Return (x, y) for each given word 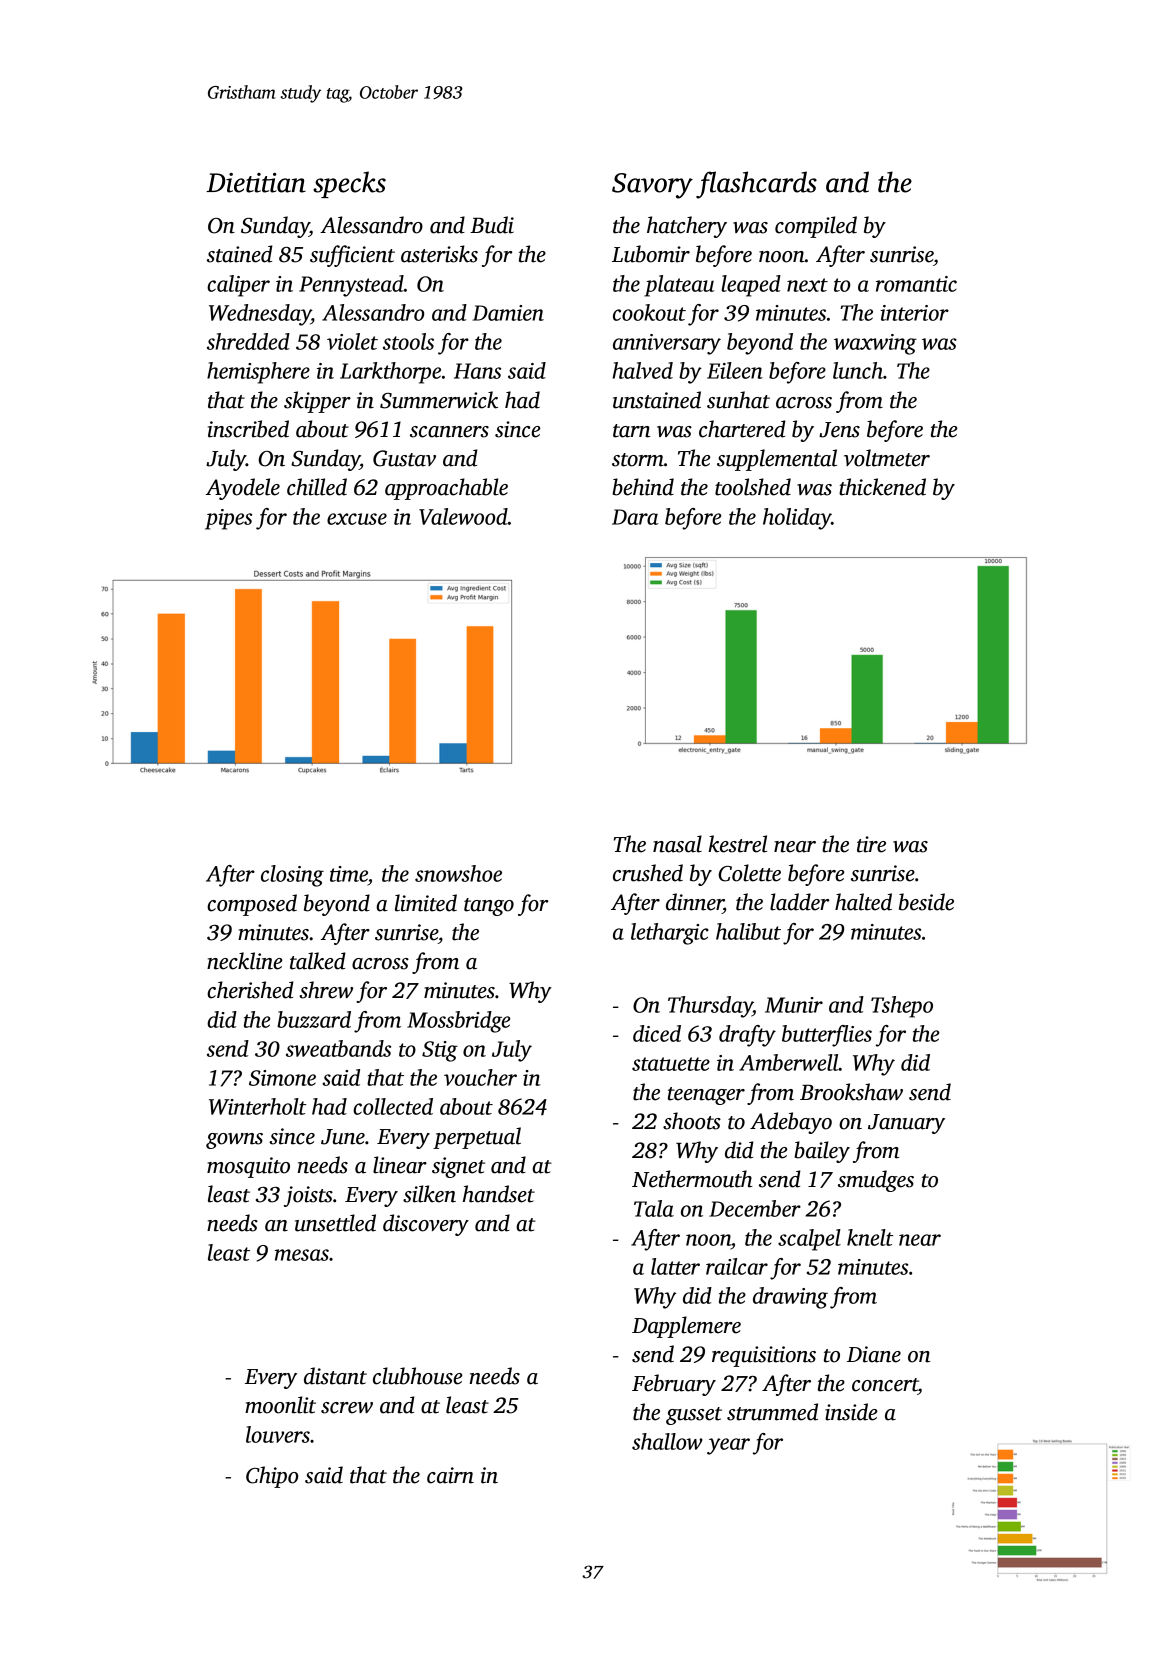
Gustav (404, 458)
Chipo (272, 1477)
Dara (635, 517)
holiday (797, 519)
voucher (480, 1077)
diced (657, 1033)
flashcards (756, 185)
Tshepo (902, 1007)
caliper (238, 286)
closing (292, 876)
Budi (492, 225)
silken (429, 1194)
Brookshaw (851, 1092)
